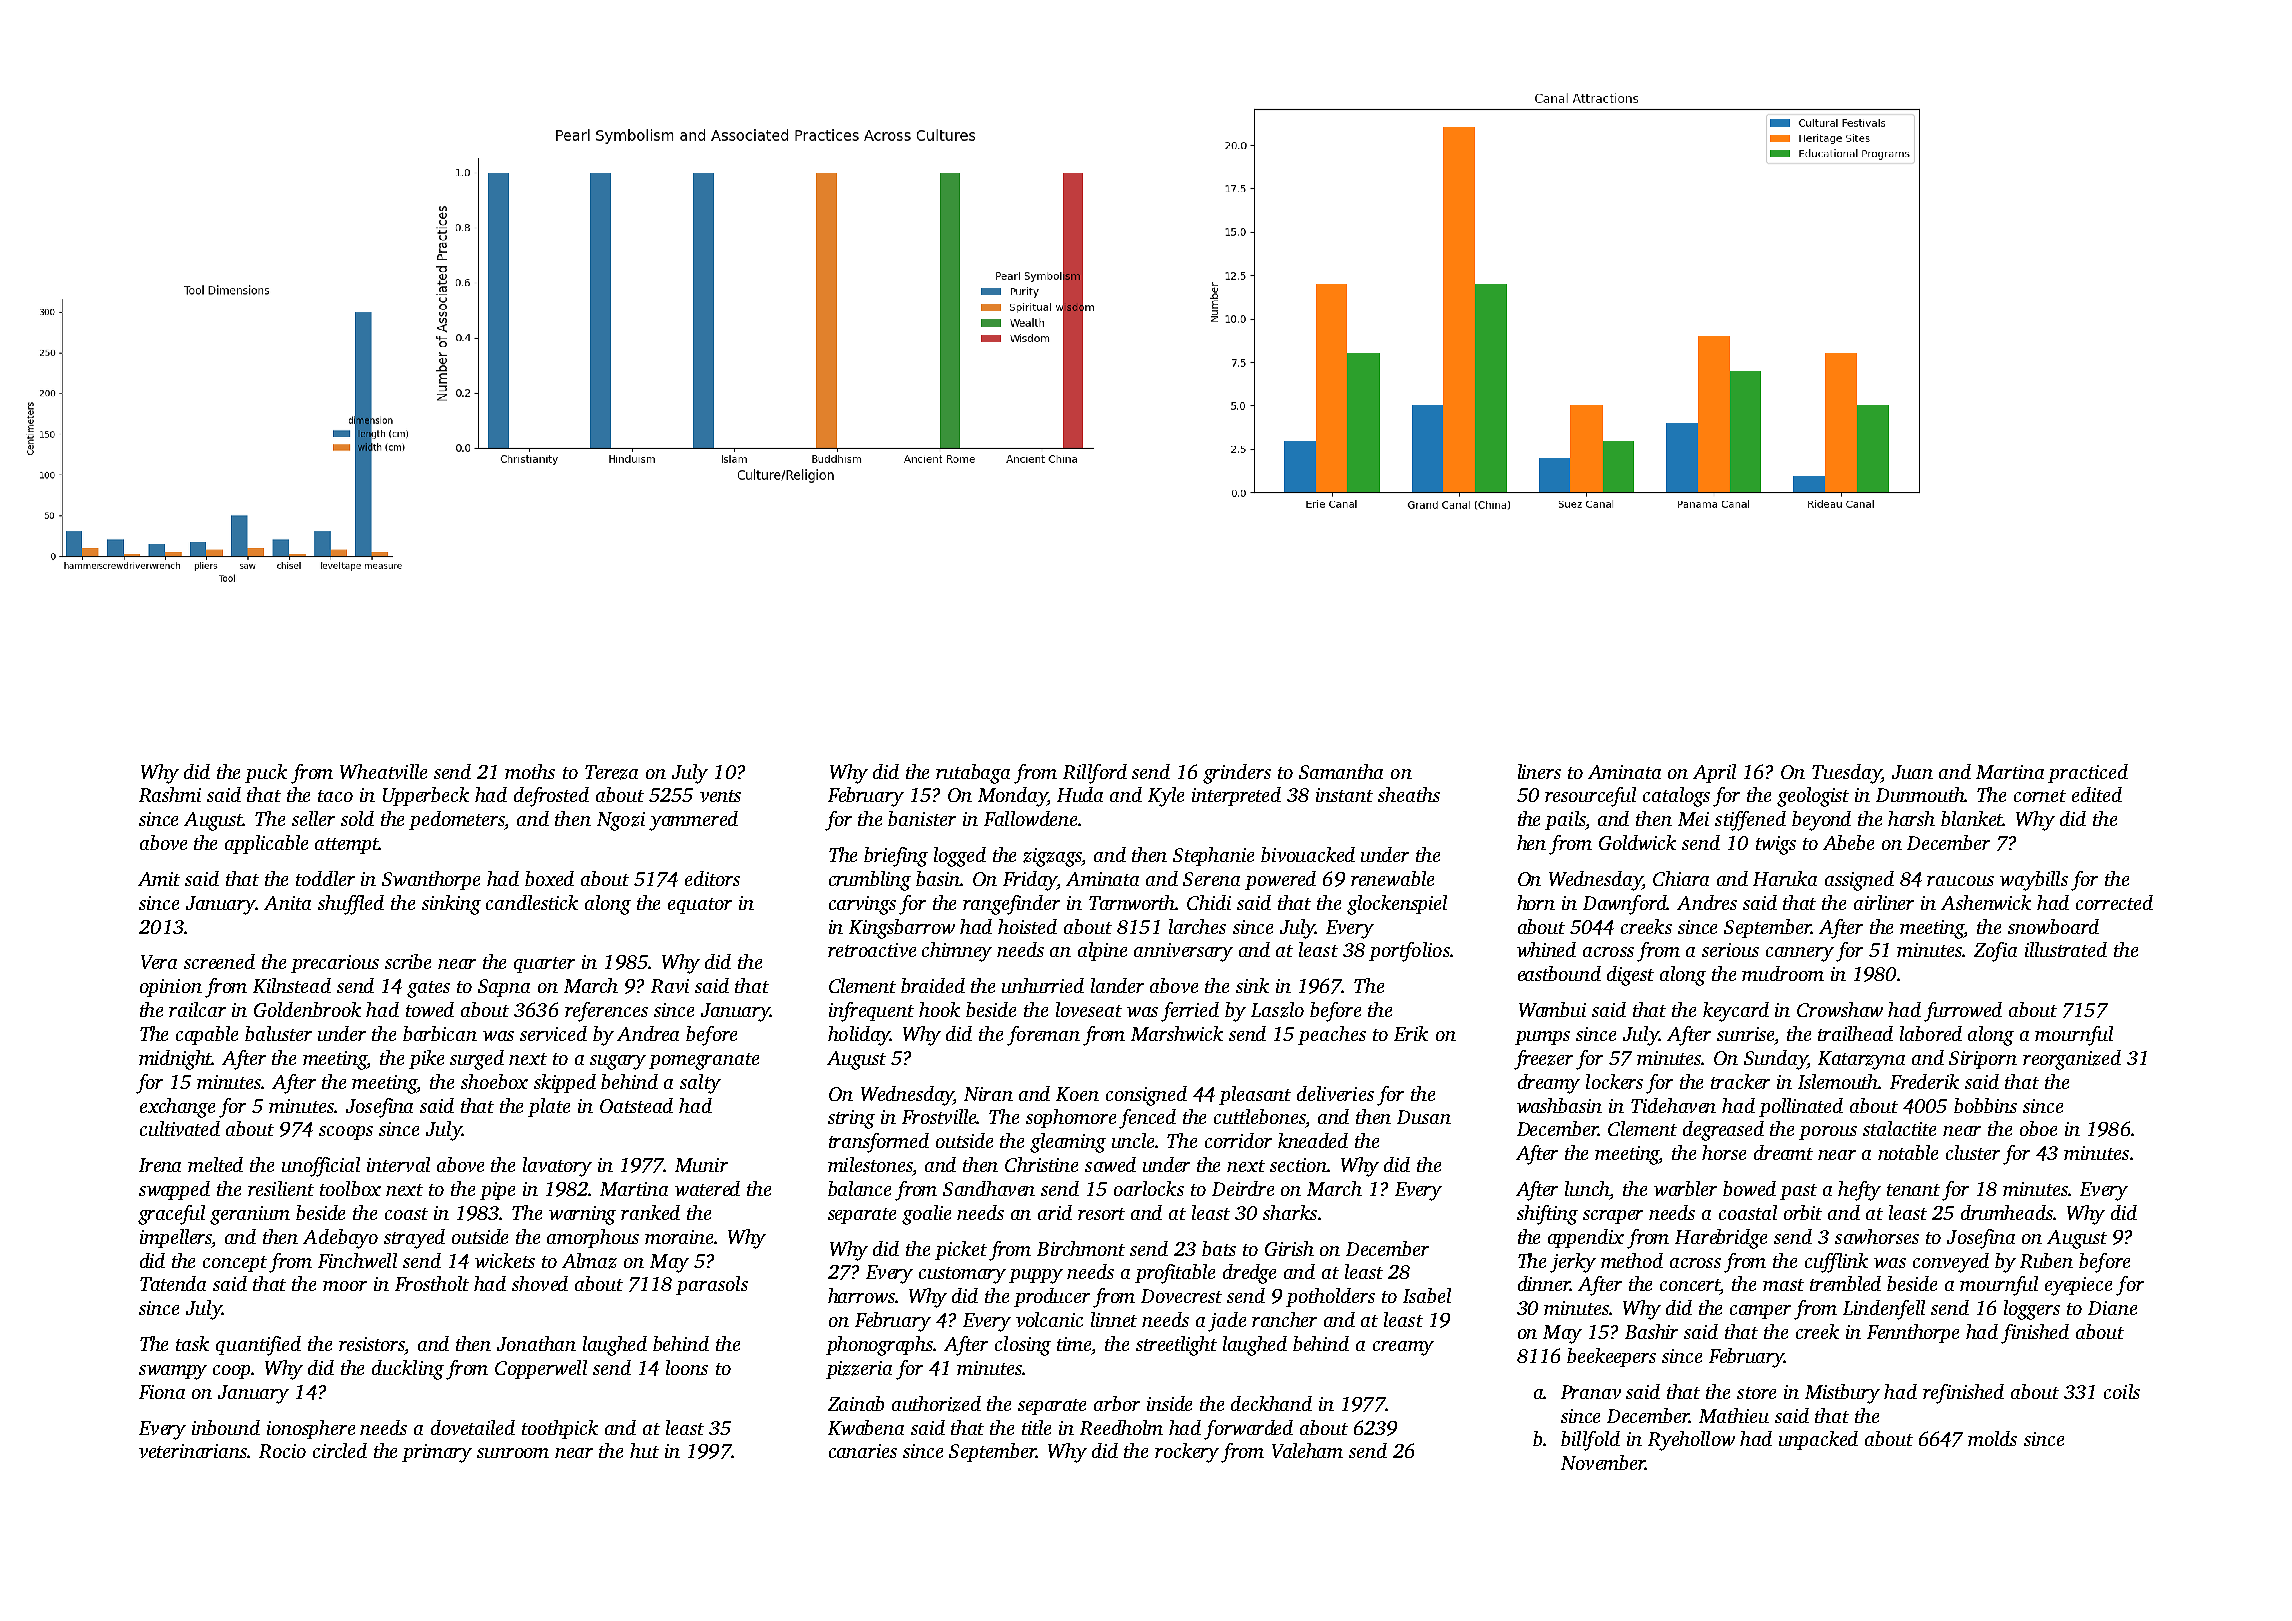 This image has width=2292, height=1621. Describe the element at coordinates (1842, 1394) in the image. I see `Mistbury` at that location.
